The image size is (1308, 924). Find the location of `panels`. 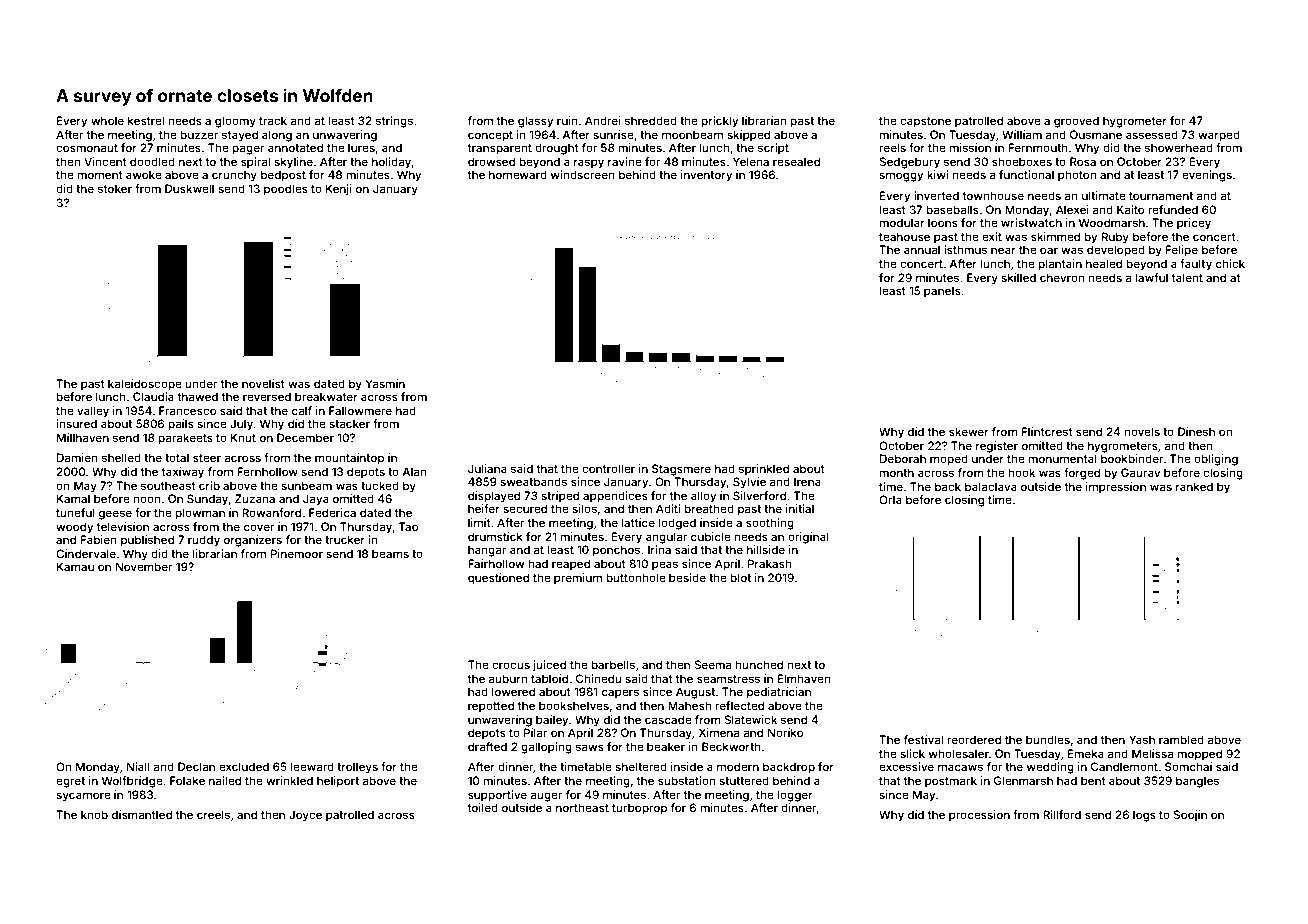

panels is located at coordinates (942, 292).
